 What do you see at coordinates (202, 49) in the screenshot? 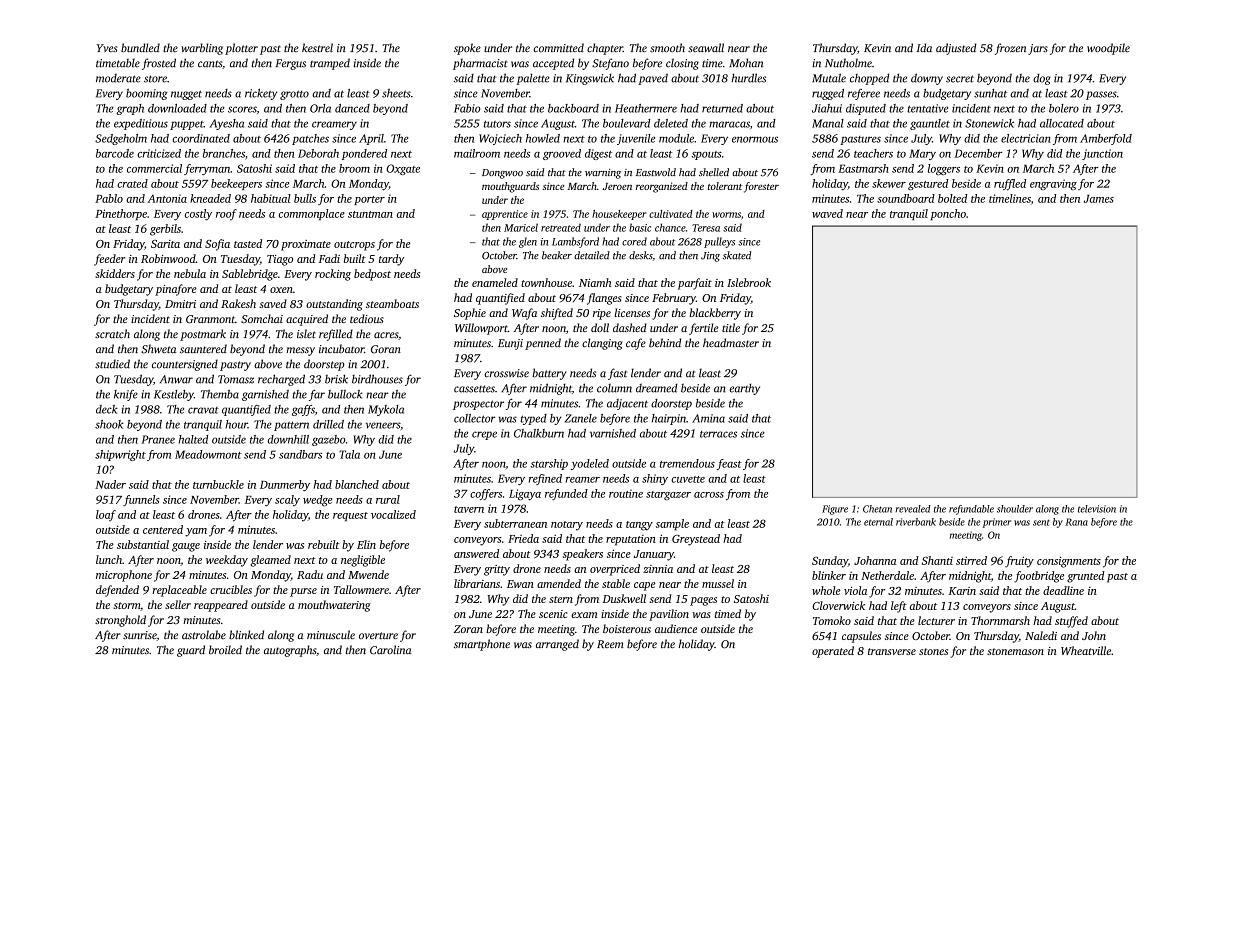
I see `warbling` at bounding box center [202, 49].
